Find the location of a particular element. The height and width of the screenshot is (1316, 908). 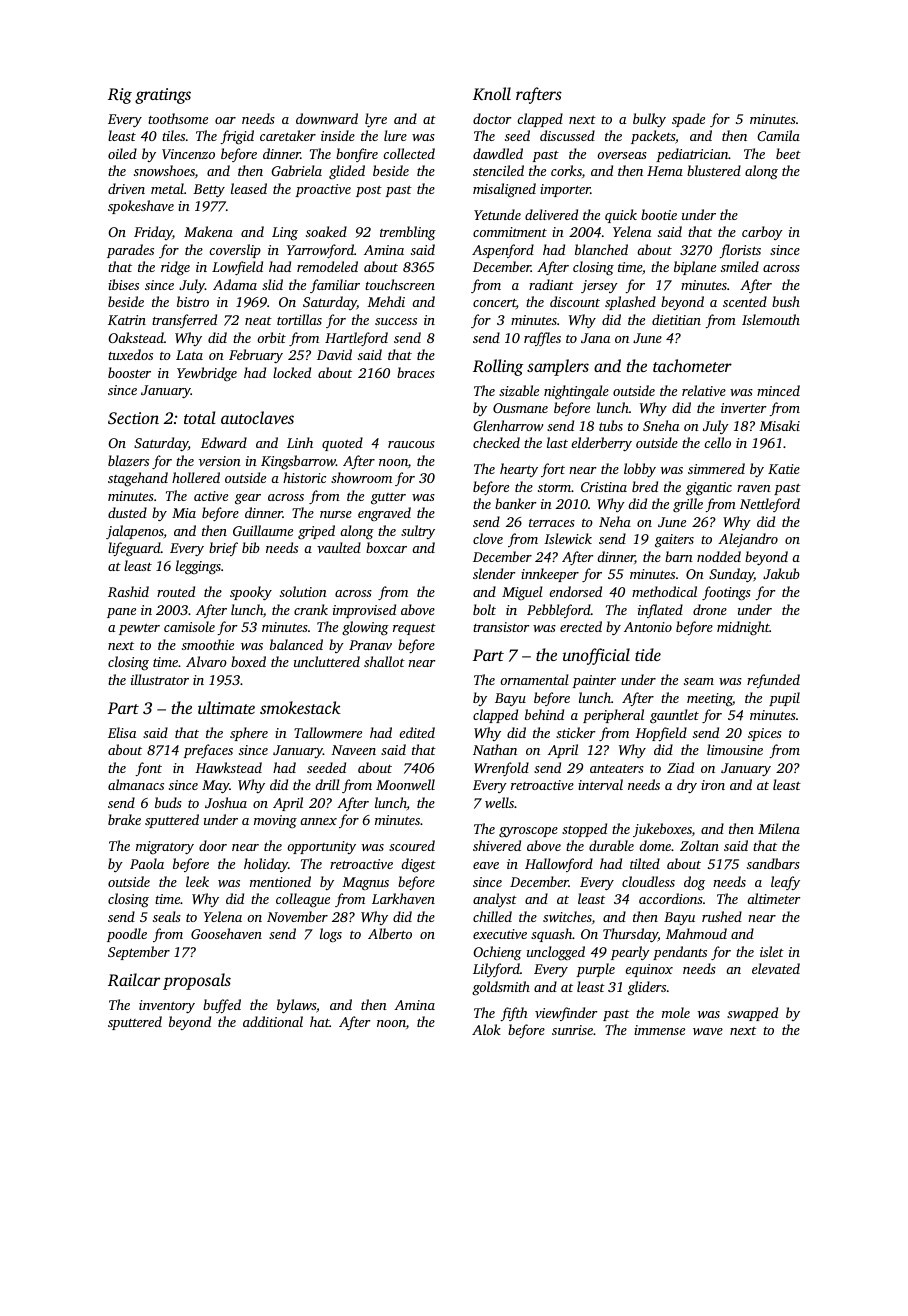

bylaws is located at coordinates (296, 1006).
